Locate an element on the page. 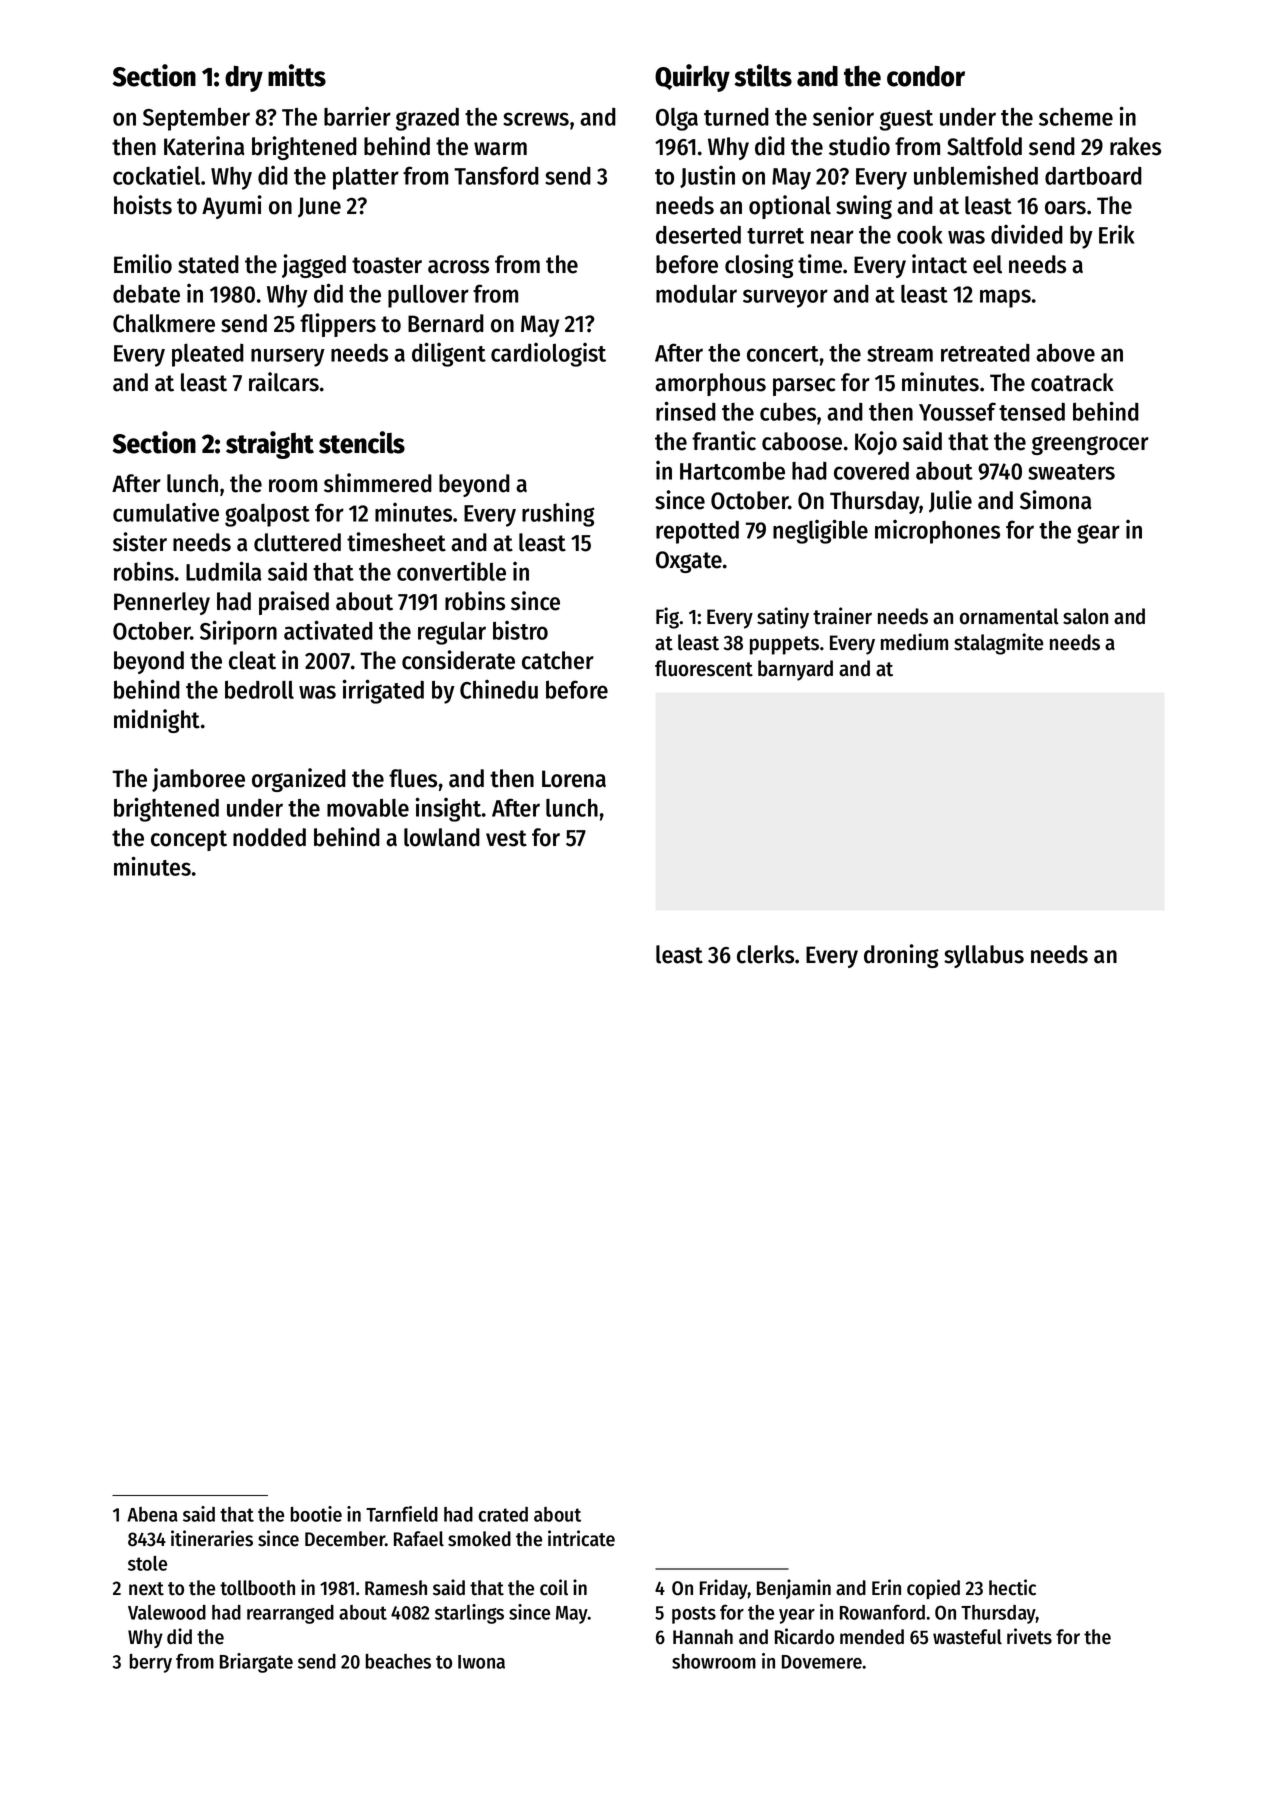 This page has height=1806, width=1277. Erik is located at coordinates (1117, 234).
